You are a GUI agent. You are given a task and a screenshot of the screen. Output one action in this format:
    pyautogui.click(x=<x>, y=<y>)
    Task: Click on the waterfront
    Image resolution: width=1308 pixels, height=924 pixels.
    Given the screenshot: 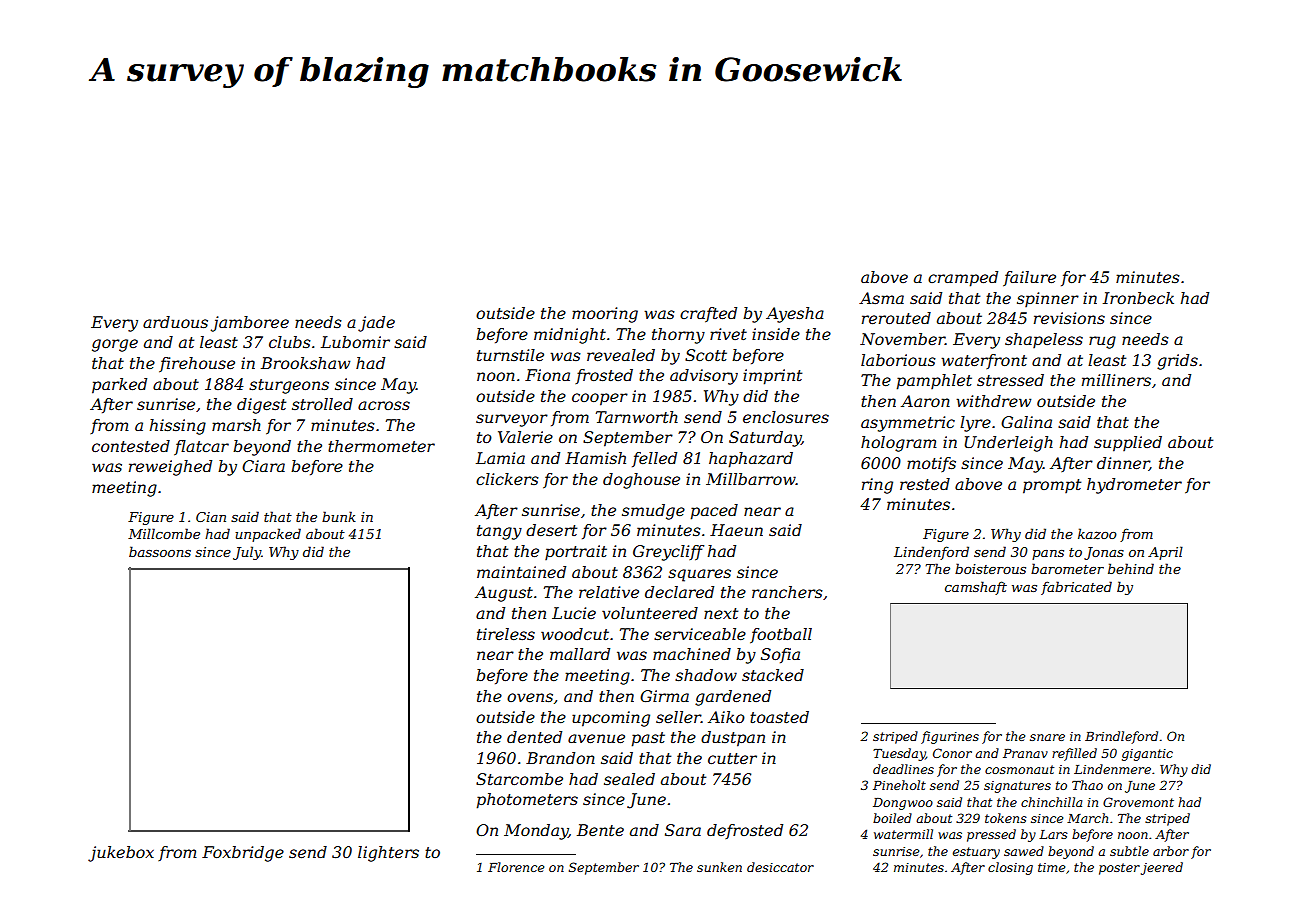 What is the action you would take?
    pyautogui.click(x=984, y=361)
